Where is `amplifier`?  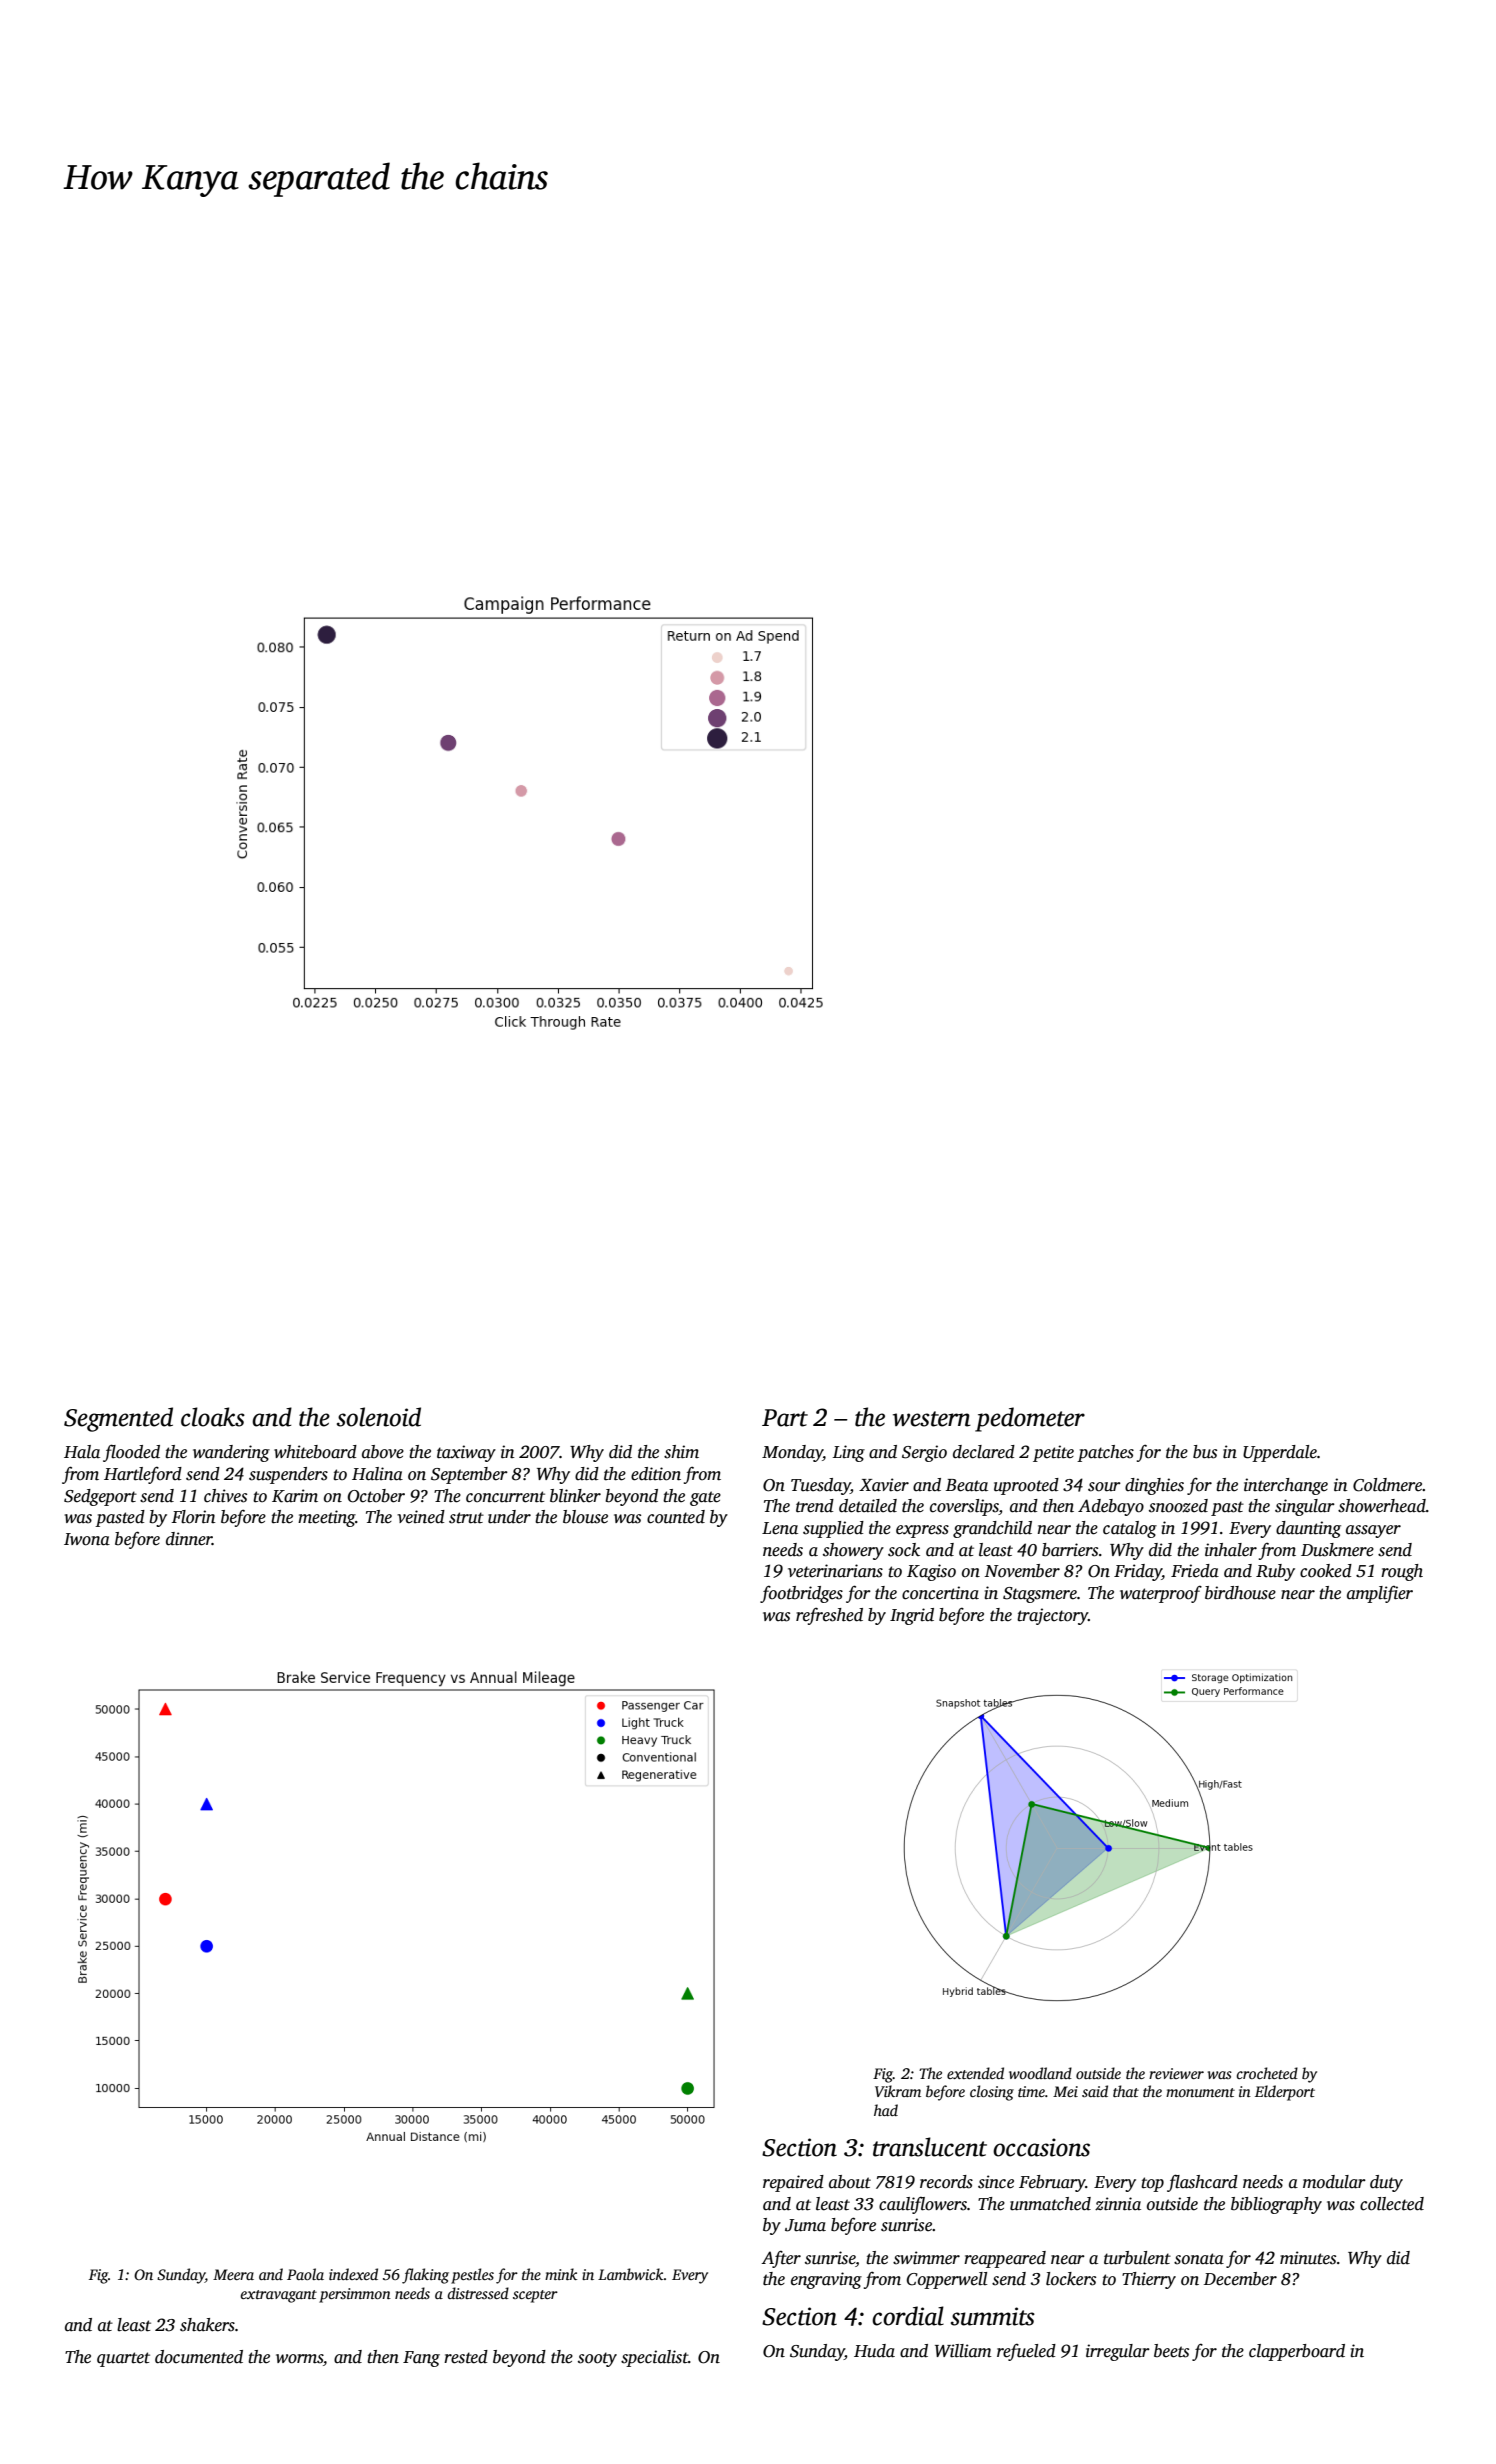 amplifier is located at coordinates (1380, 1594).
